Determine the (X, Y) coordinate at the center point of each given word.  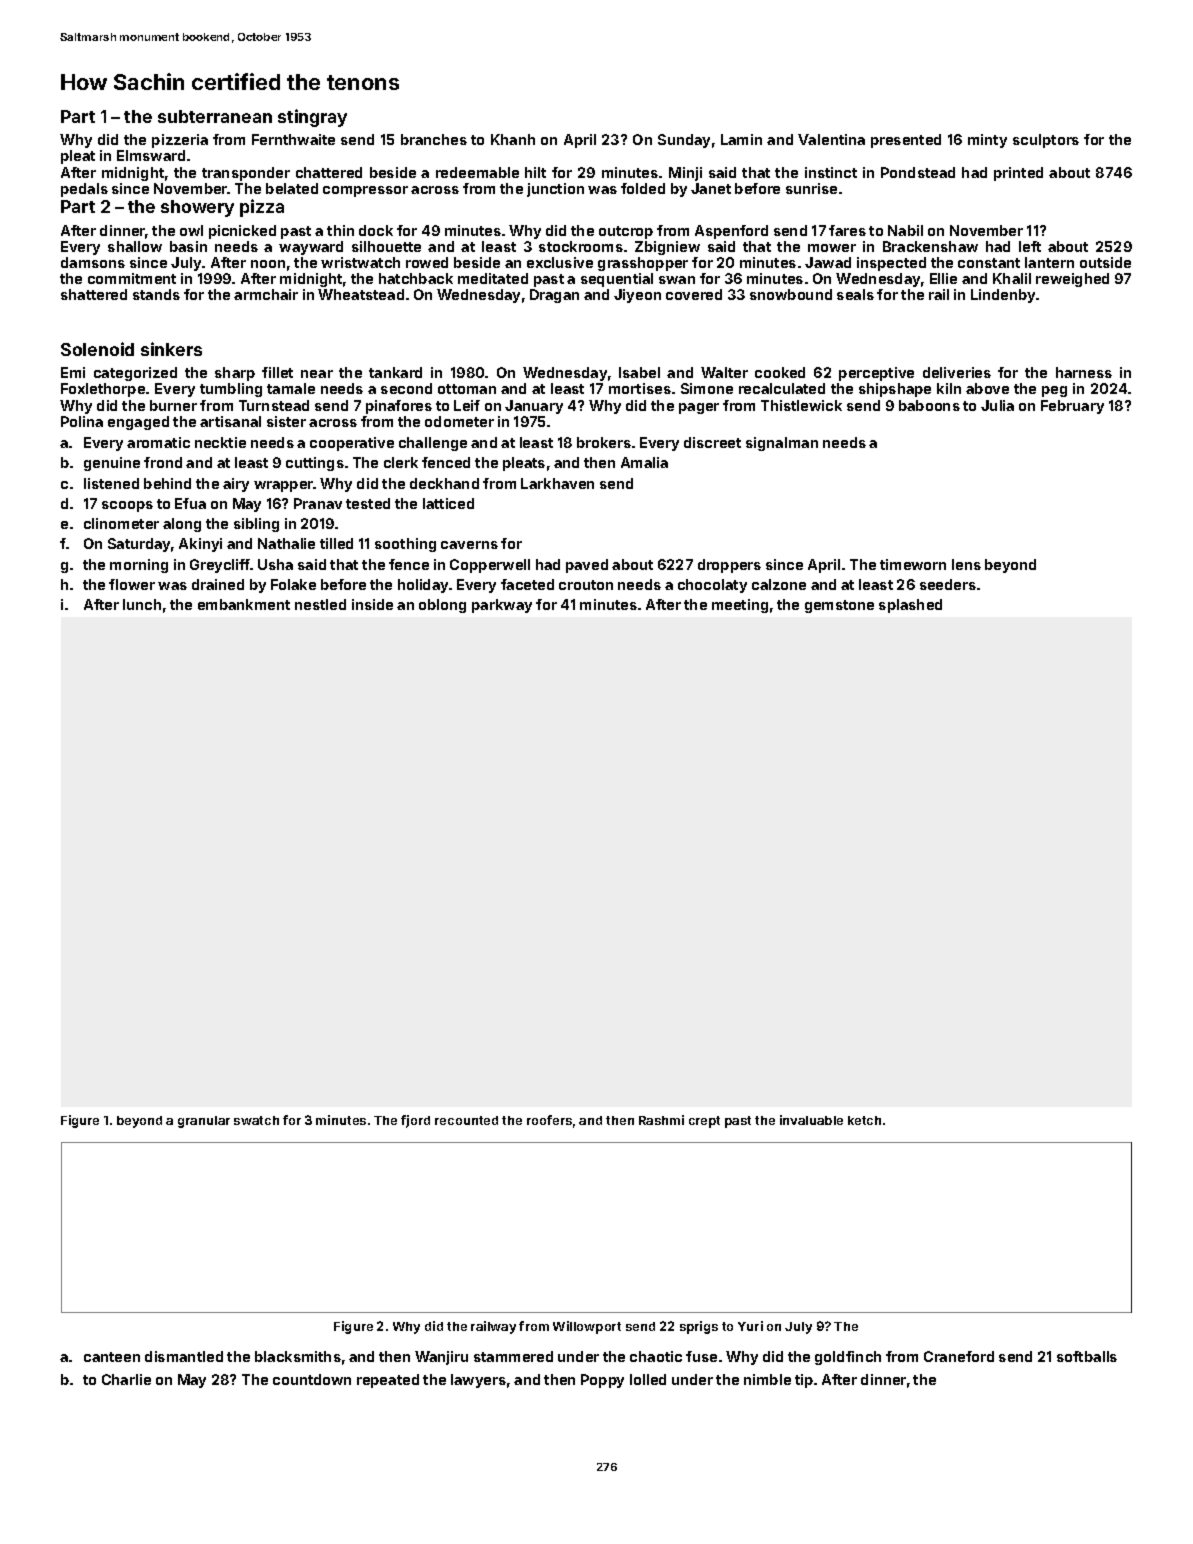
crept (704, 1122)
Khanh (513, 139)
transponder (246, 174)
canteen (112, 1357)
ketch (864, 1120)
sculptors (1046, 141)
